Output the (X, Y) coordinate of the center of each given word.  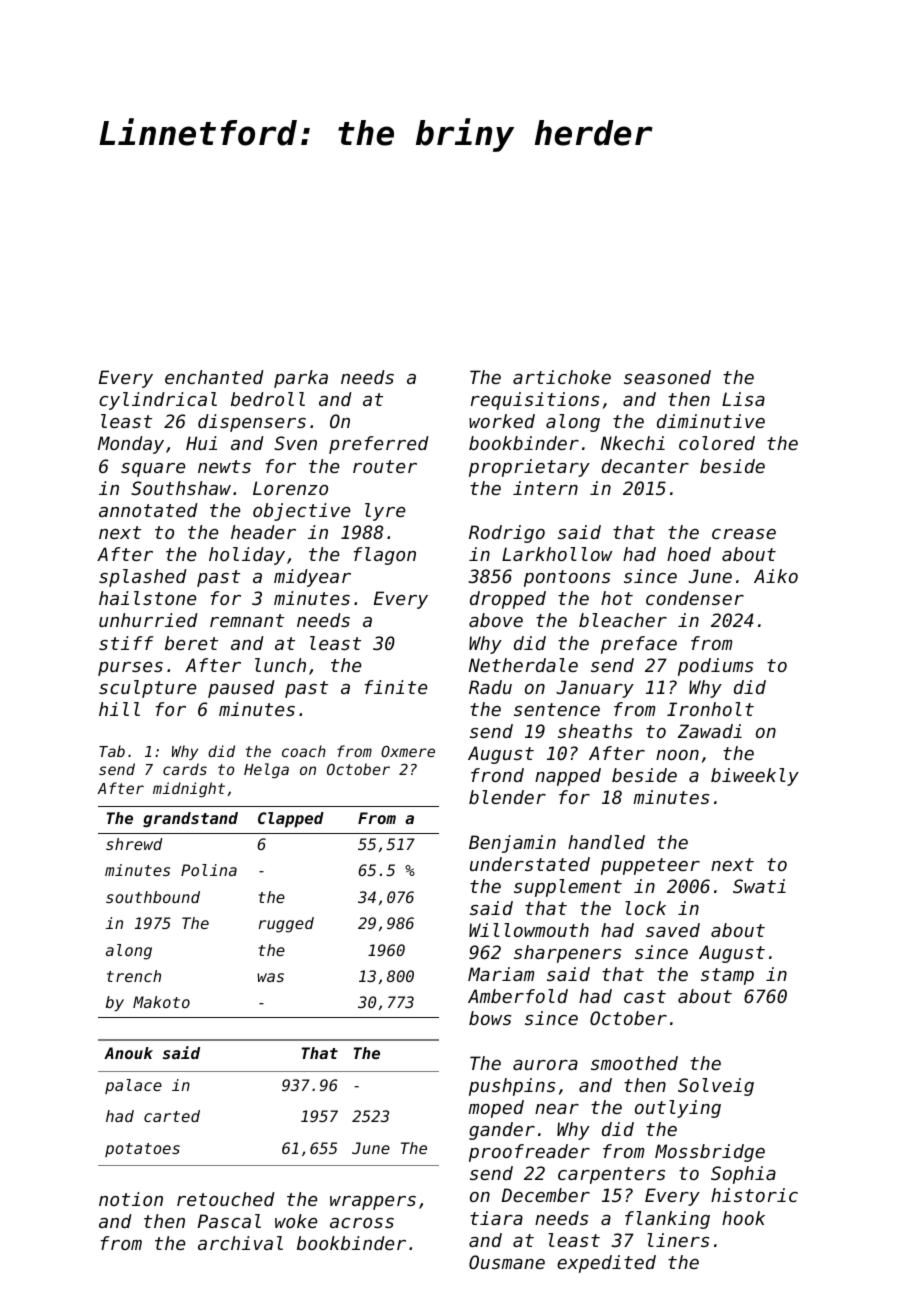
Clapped (291, 820)
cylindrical (158, 401)
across (362, 1223)
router (385, 466)
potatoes (142, 1150)
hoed (689, 554)
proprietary (529, 468)
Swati (759, 886)
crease (744, 534)
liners (678, 1240)
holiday (247, 556)
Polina (209, 870)
